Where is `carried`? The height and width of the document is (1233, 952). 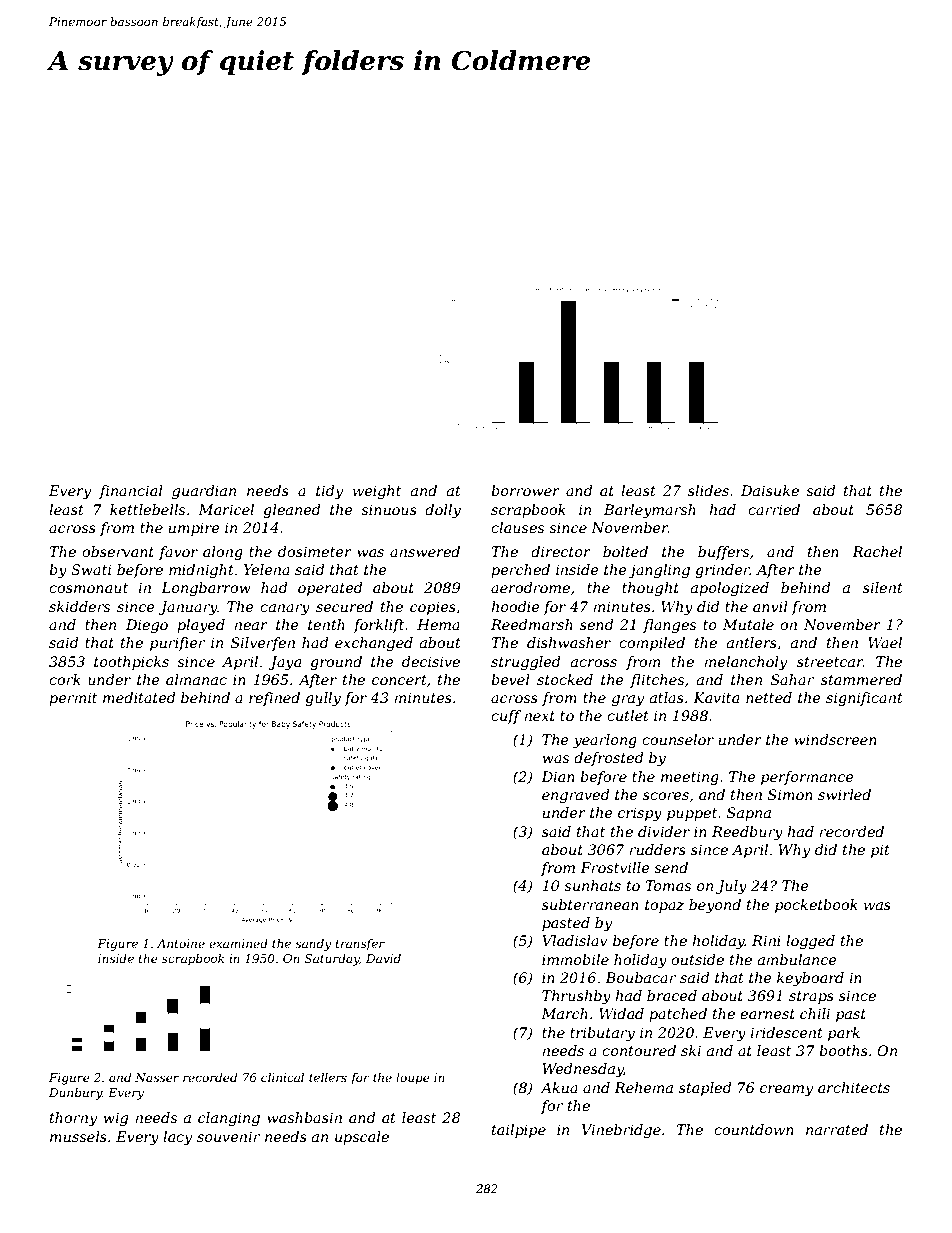
carried is located at coordinates (774, 509).
